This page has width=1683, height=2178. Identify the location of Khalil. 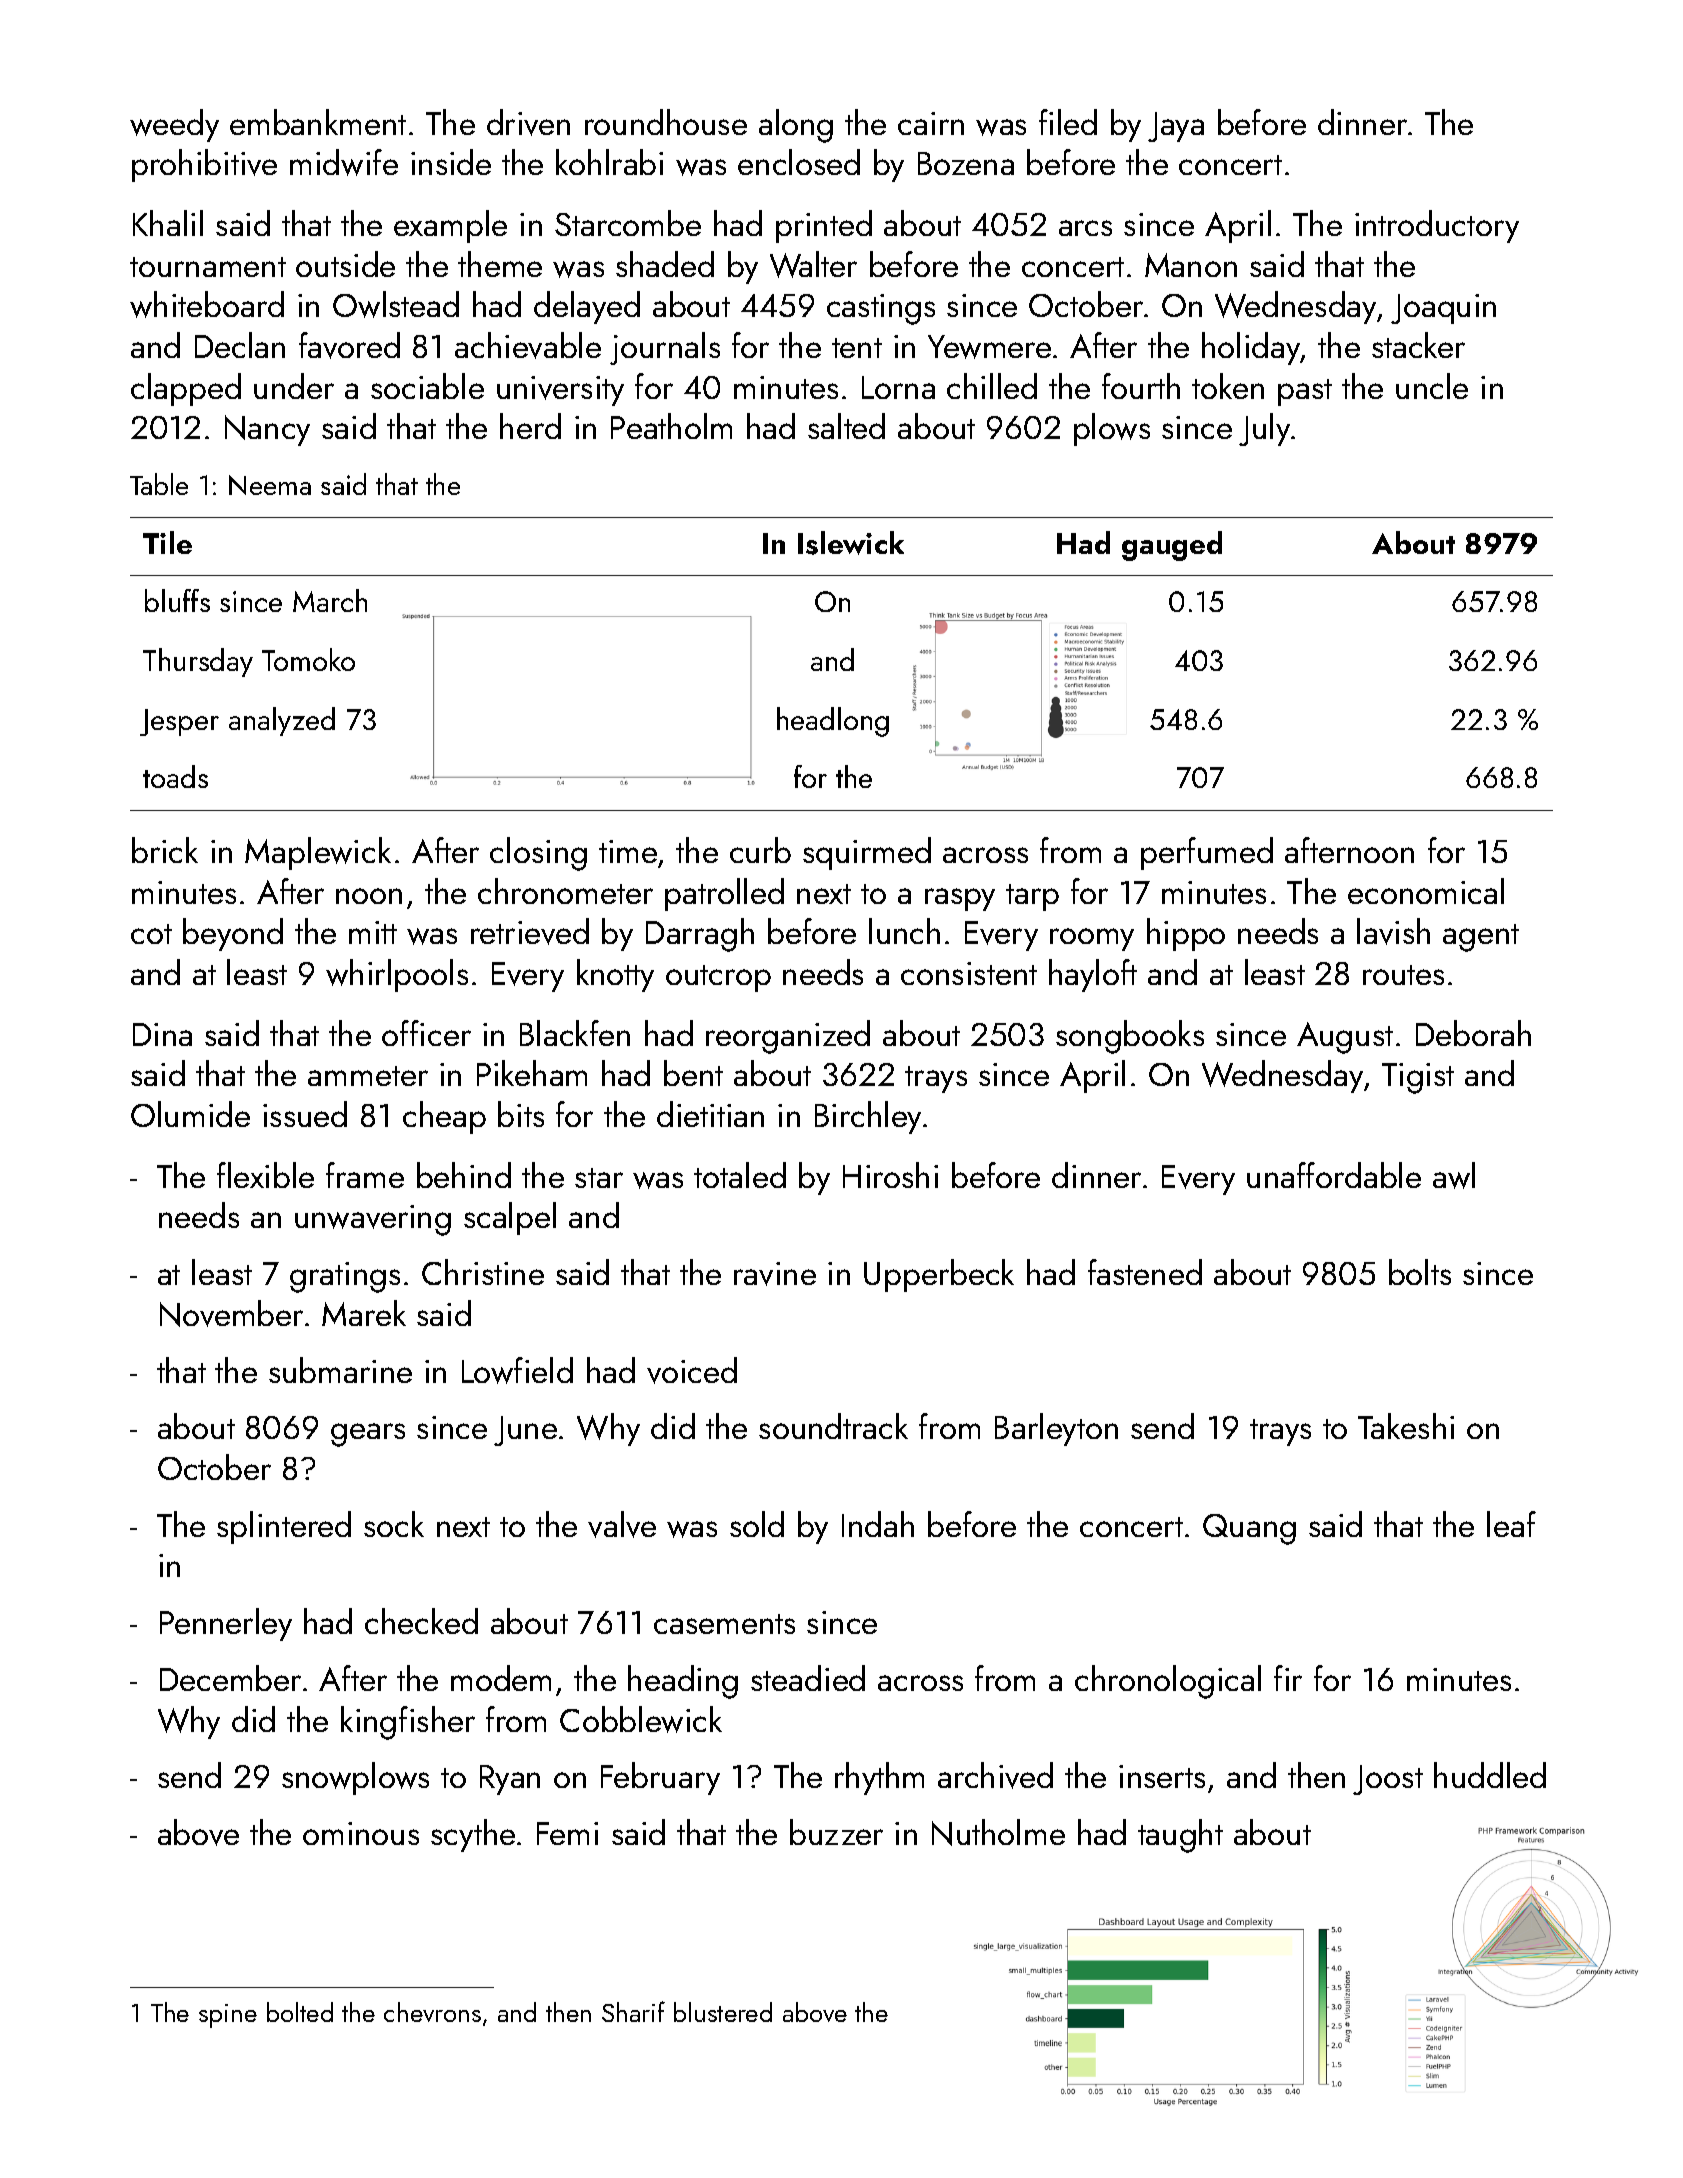
(168, 223).
